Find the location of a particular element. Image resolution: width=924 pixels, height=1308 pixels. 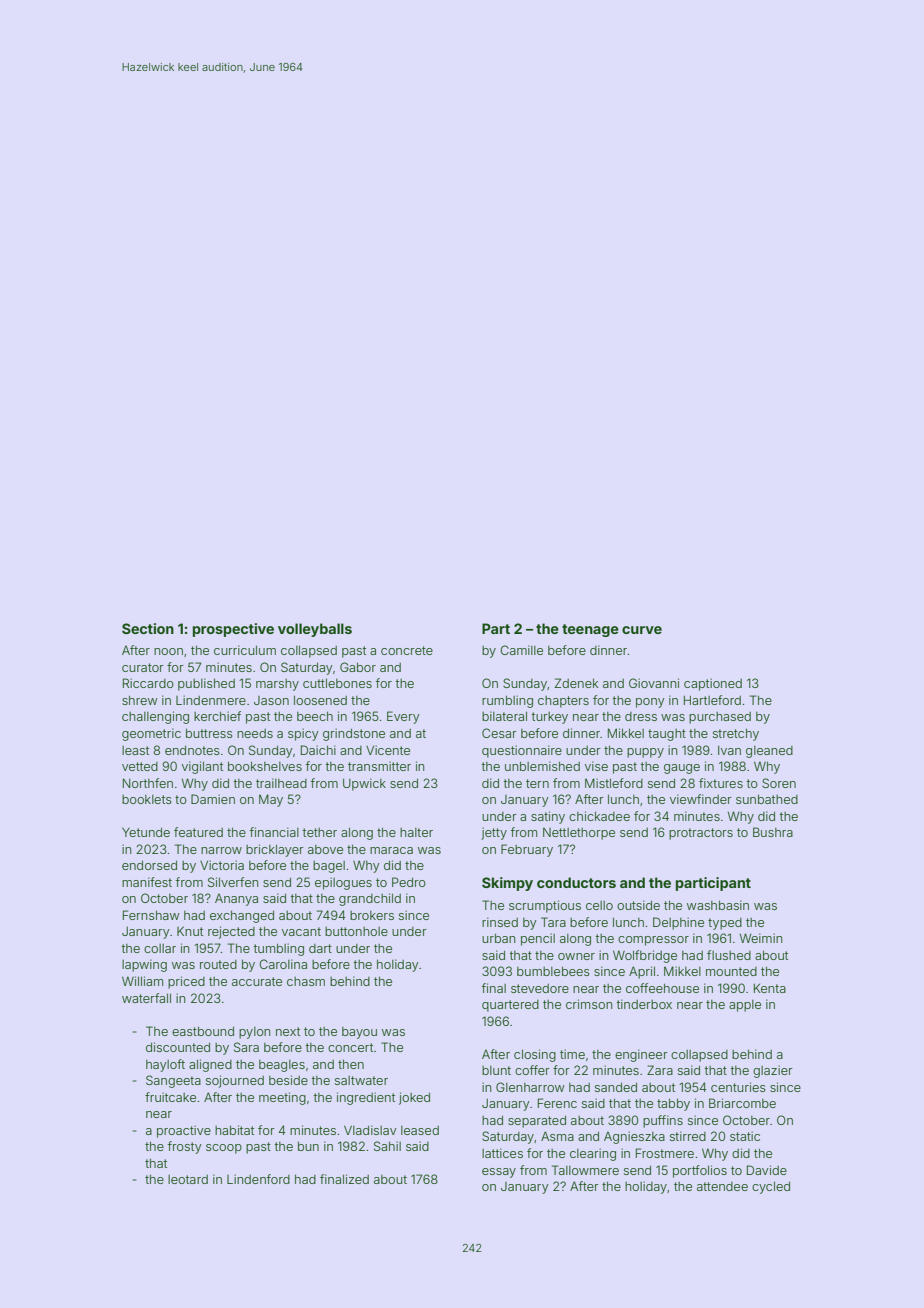

curve is located at coordinates (642, 630).
